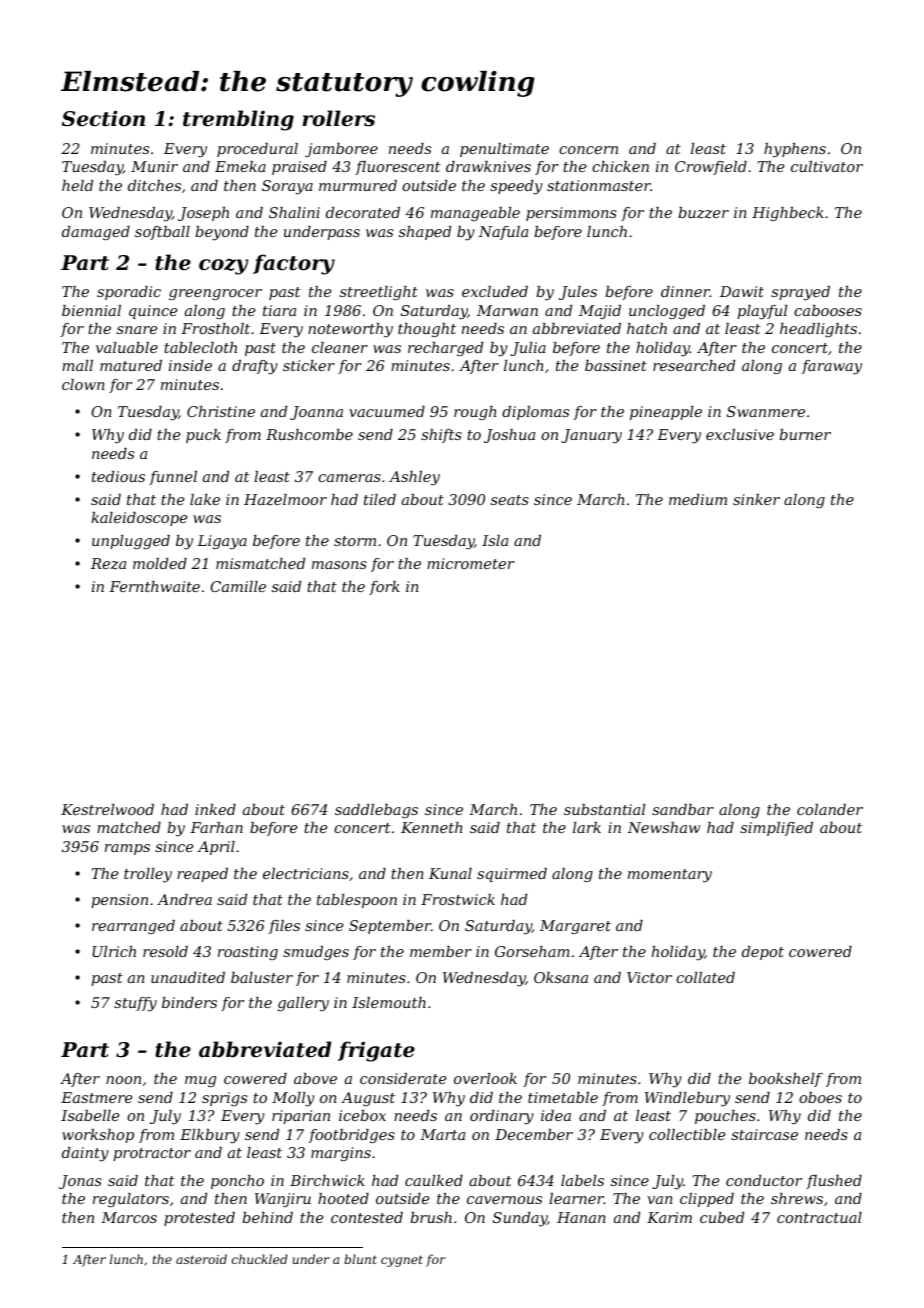  Describe the element at coordinates (152, 1154) in the document. I see `protractor` at that location.
